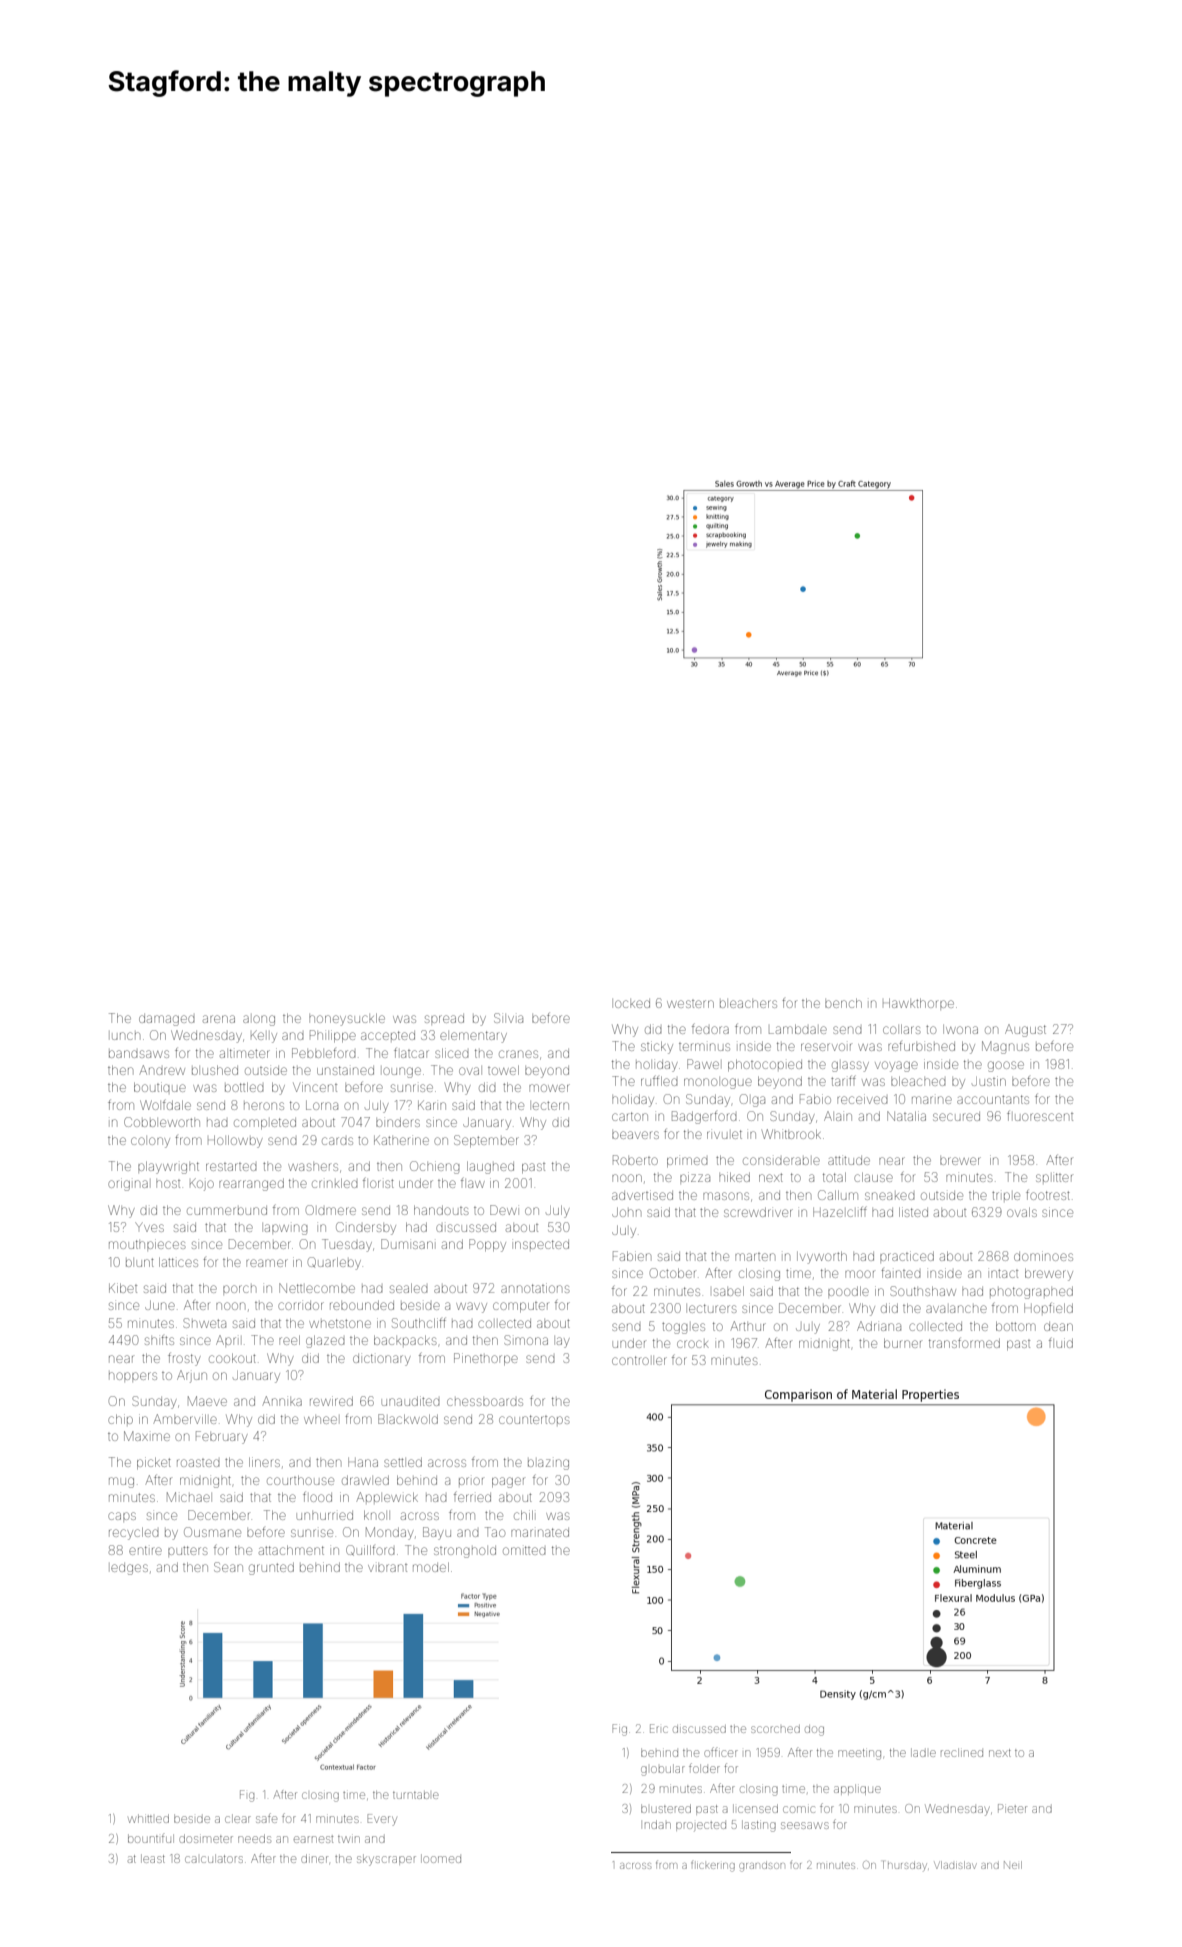  I want to click on cummerbund, so click(227, 1210).
